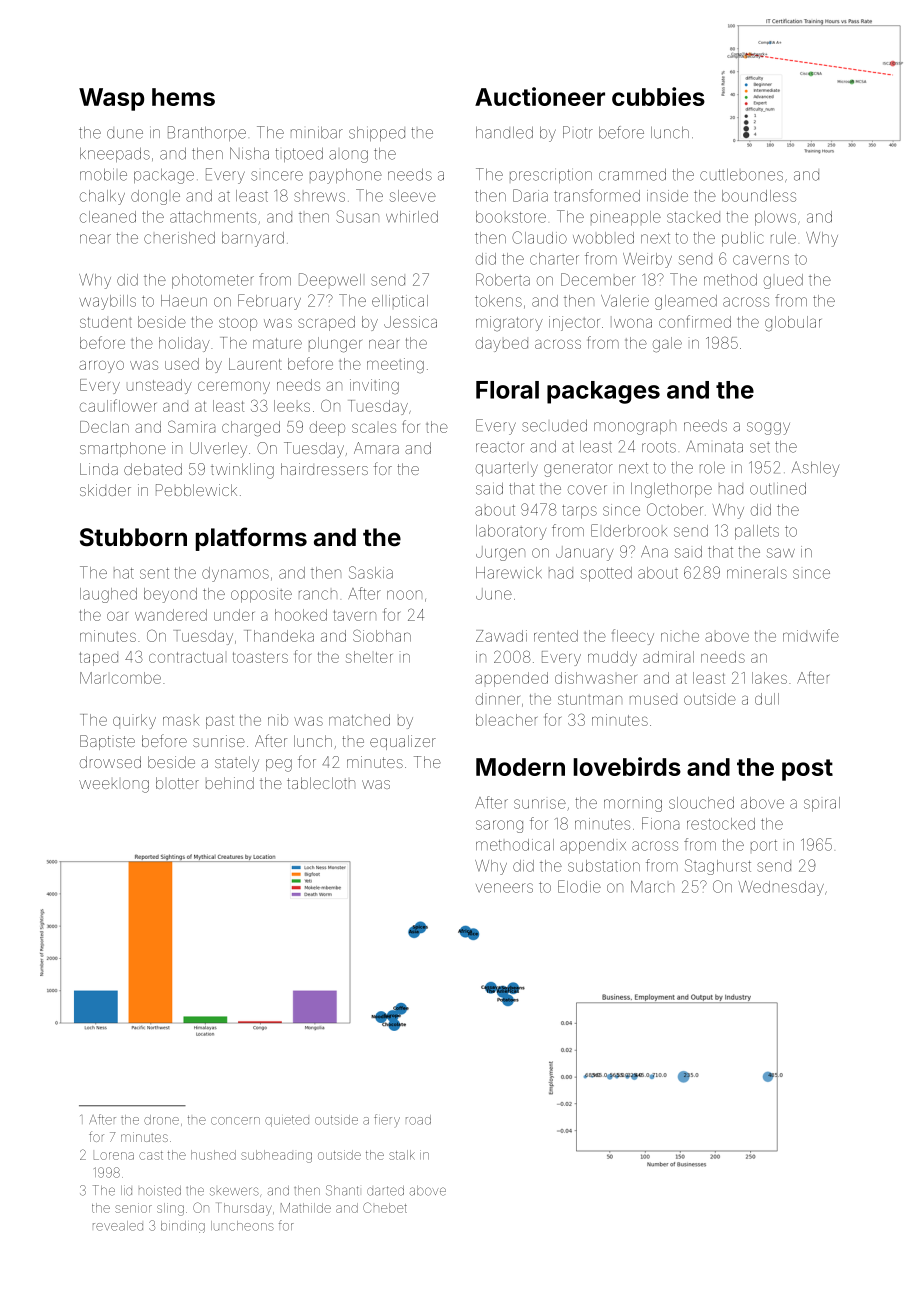 Image resolution: width=924 pixels, height=1308 pixels. What do you see at coordinates (633, 637) in the screenshot?
I see `fleecy` at bounding box center [633, 637].
